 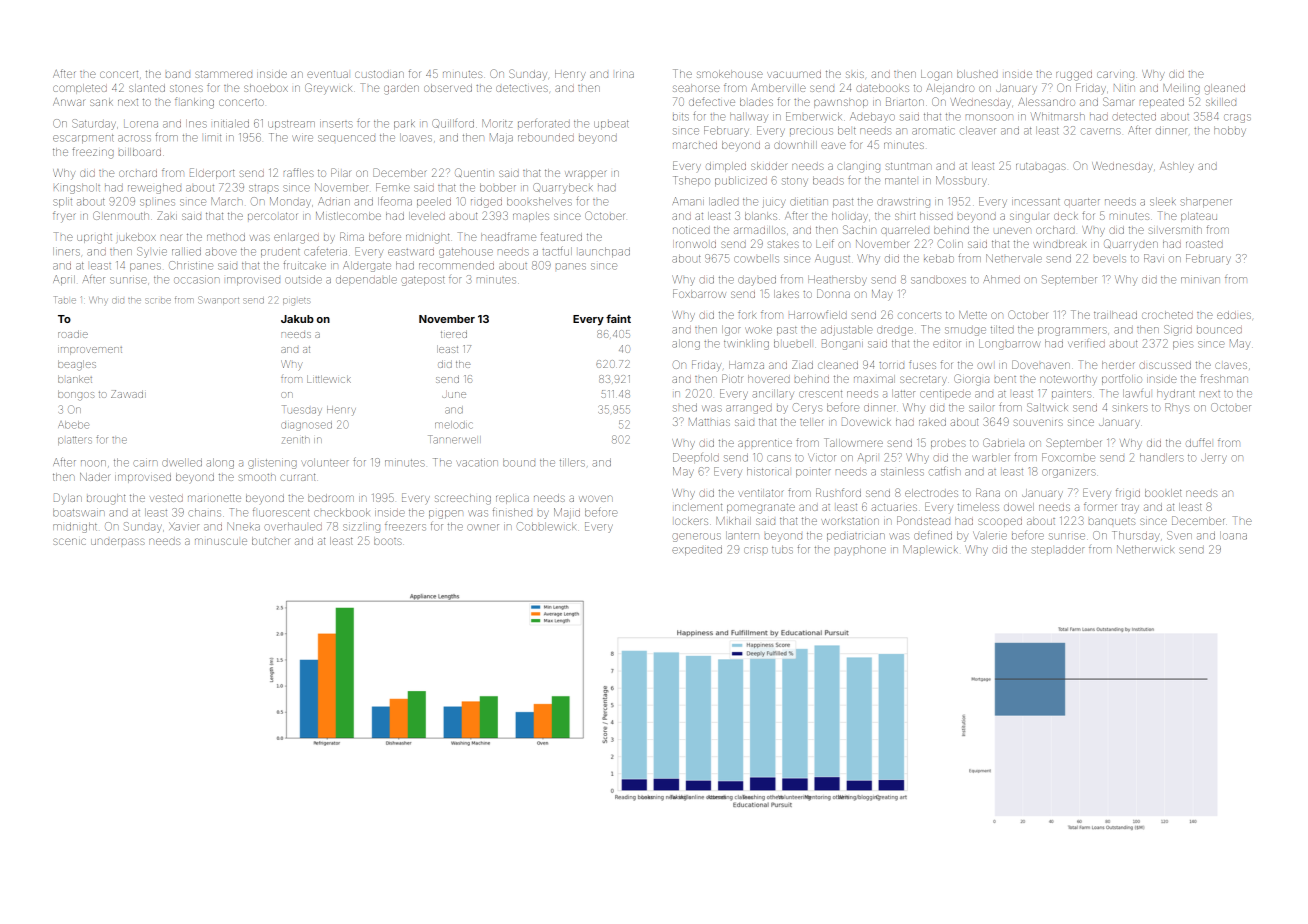 What do you see at coordinates (453, 425) in the screenshot?
I see `melodic` at bounding box center [453, 425].
